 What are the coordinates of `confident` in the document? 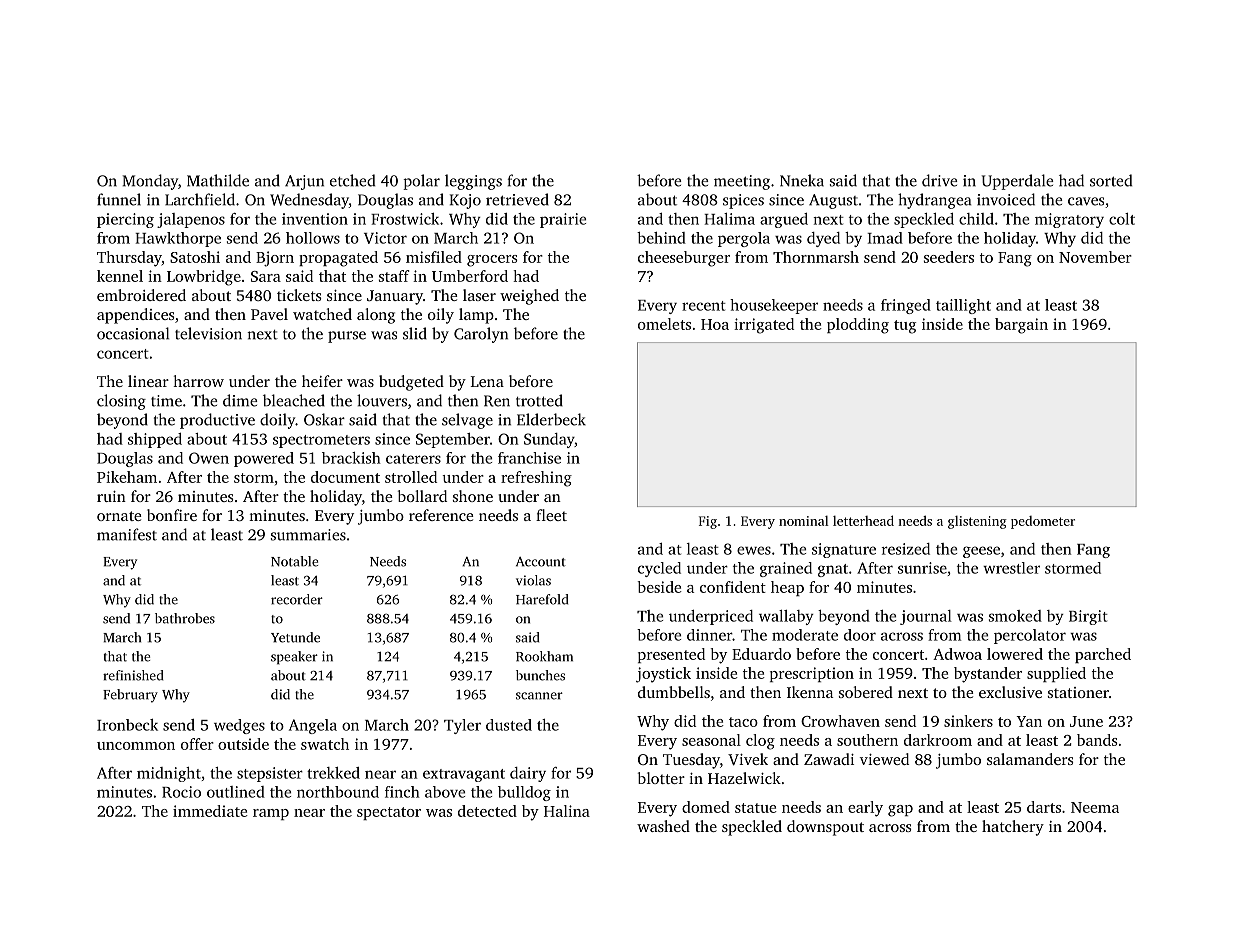 It's located at (733, 587).
